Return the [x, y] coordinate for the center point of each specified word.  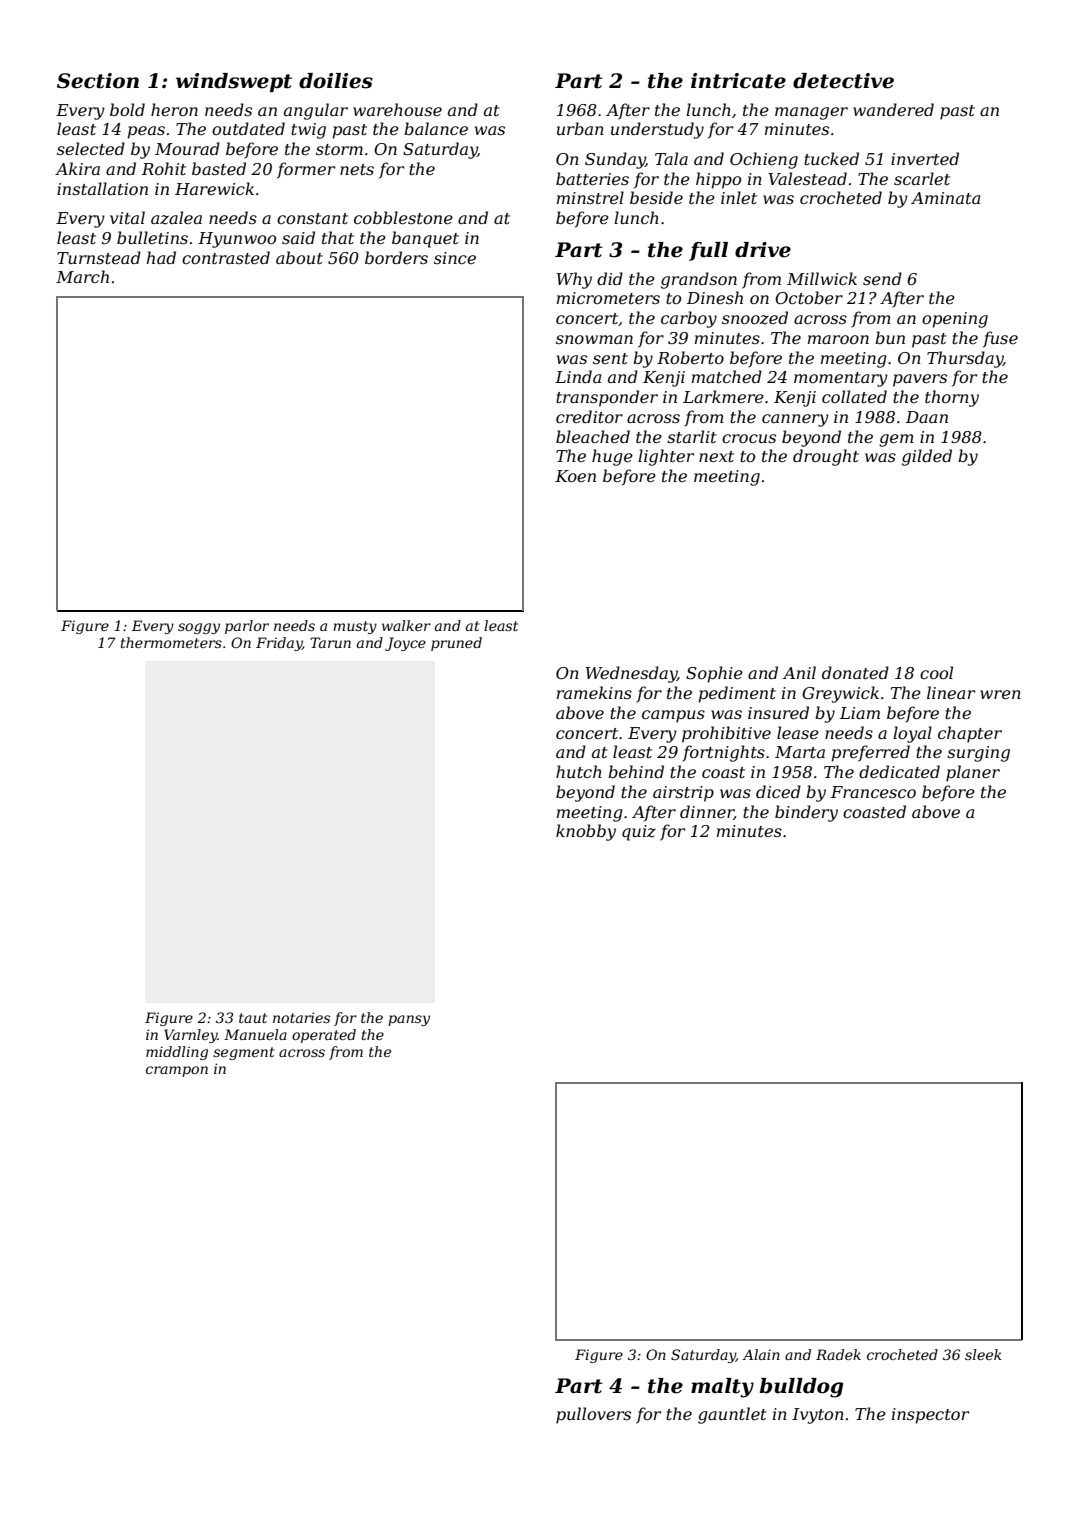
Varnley [191, 1036]
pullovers [593, 1415]
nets [357, 169]
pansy [409, 1020]
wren [1000, 694]
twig [308, 131]
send [882, 278]
